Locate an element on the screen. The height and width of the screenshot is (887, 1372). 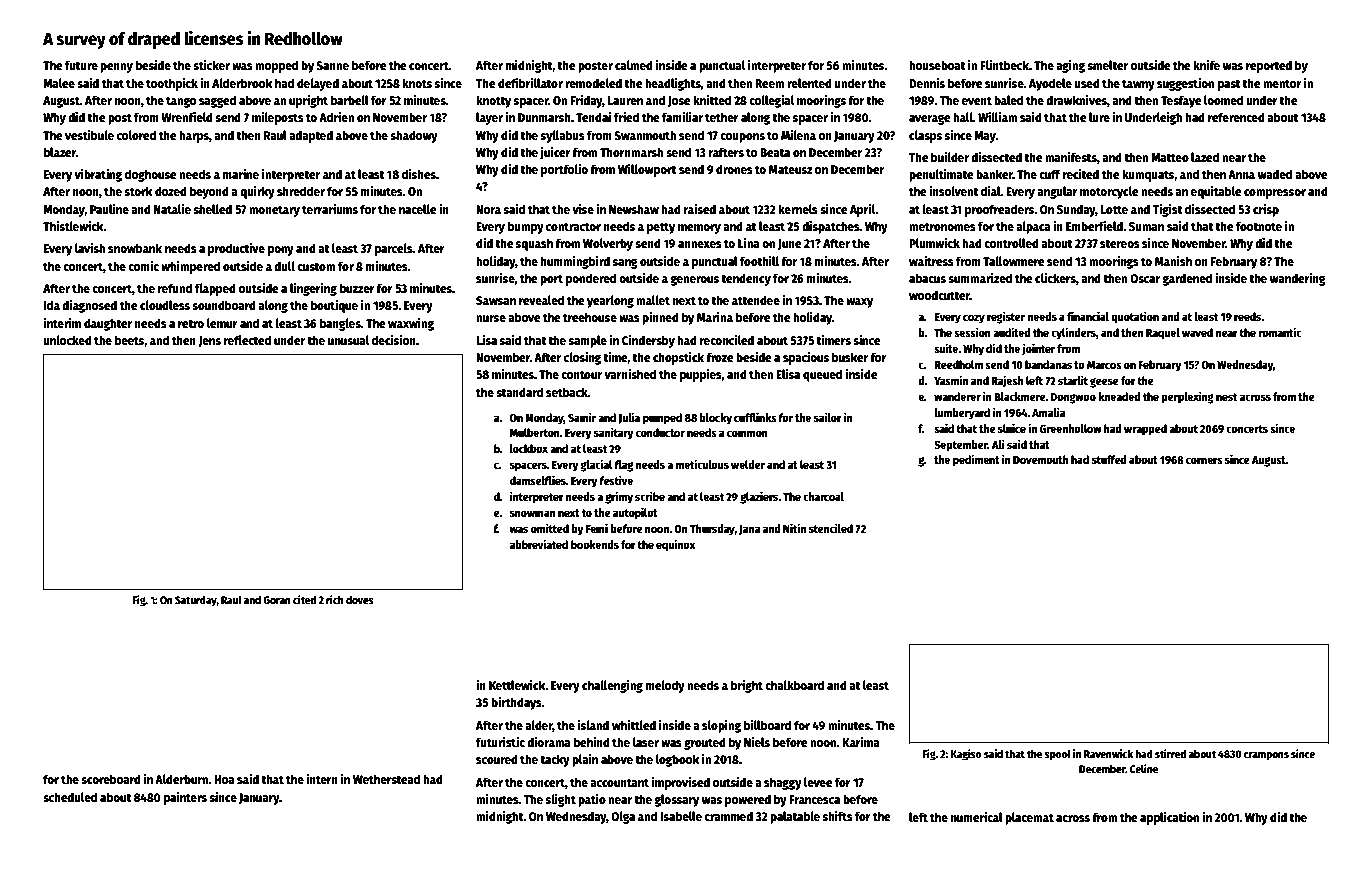
Kettlewick is located at coordinates (517, 685).
